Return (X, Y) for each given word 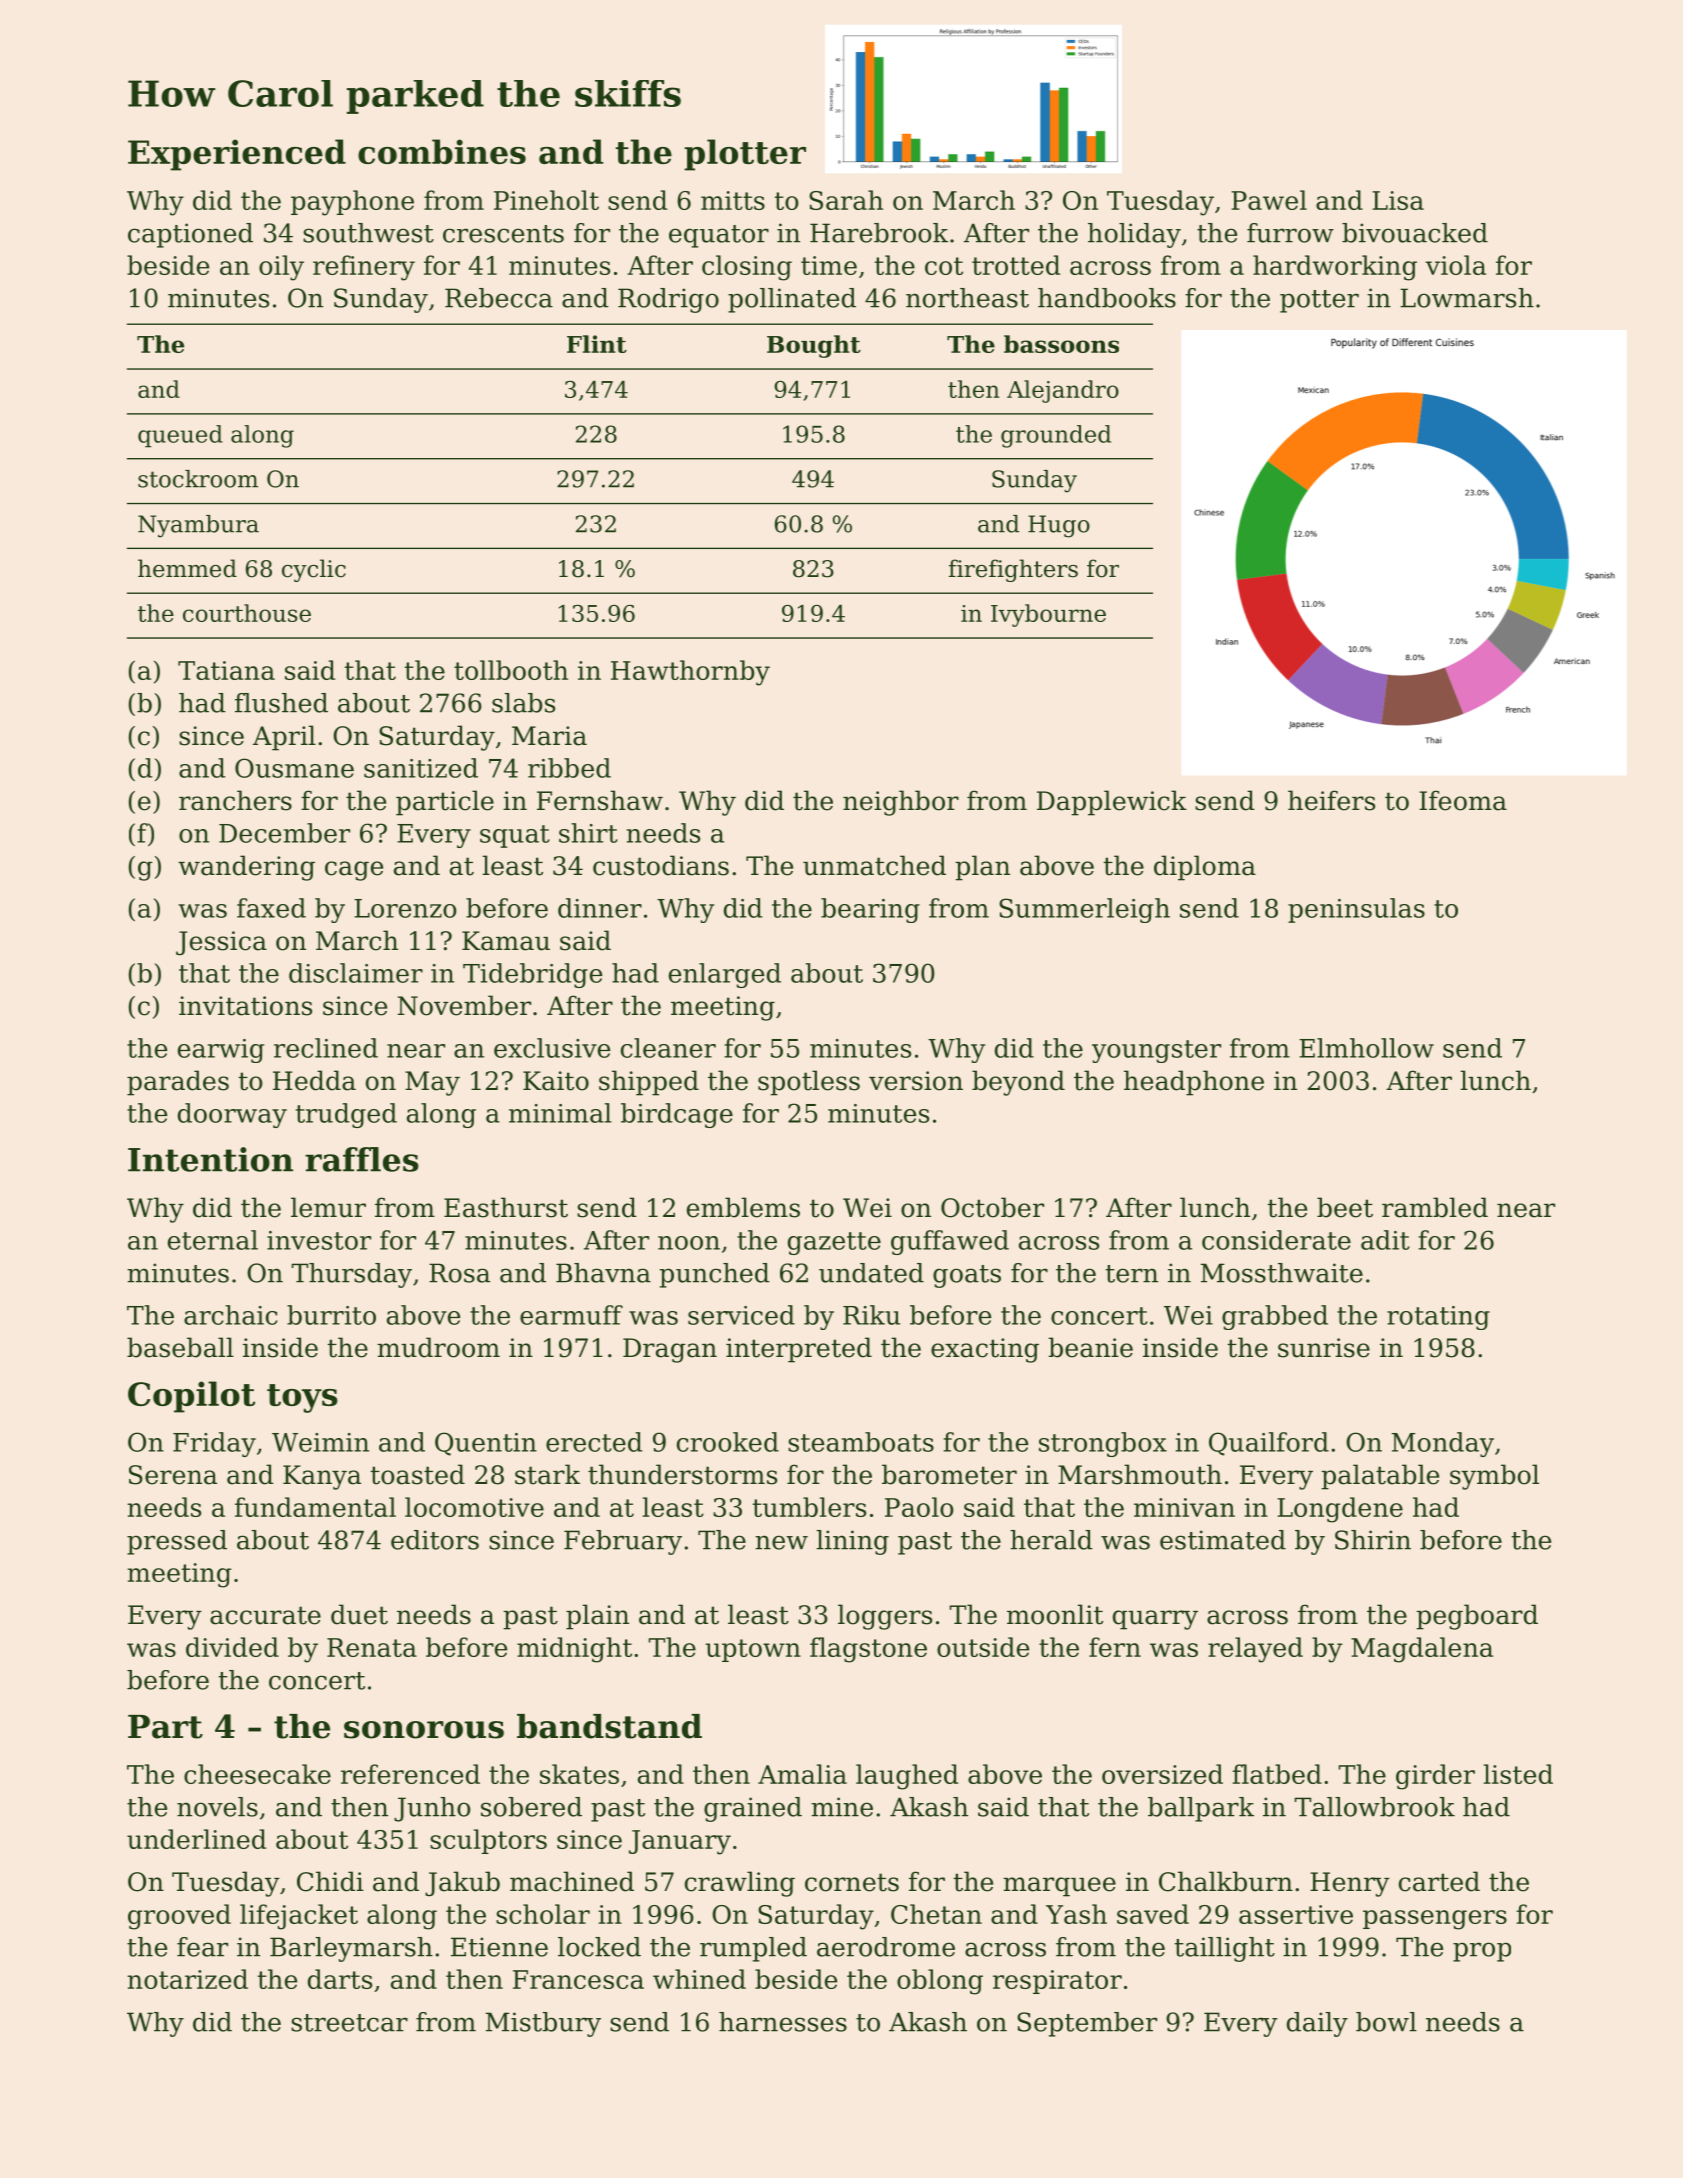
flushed (281, 703)
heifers (1331, 800)
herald (1051, 1540)
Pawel (1269, 200)
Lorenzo (405, 908)
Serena (173, 1475)
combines (442, 151)
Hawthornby (690, 673)
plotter (745, 155)
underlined (196, 1839)
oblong (940, 1982)
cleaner (668, 1048)
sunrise (1324, 1348)
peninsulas (1356, 910)
